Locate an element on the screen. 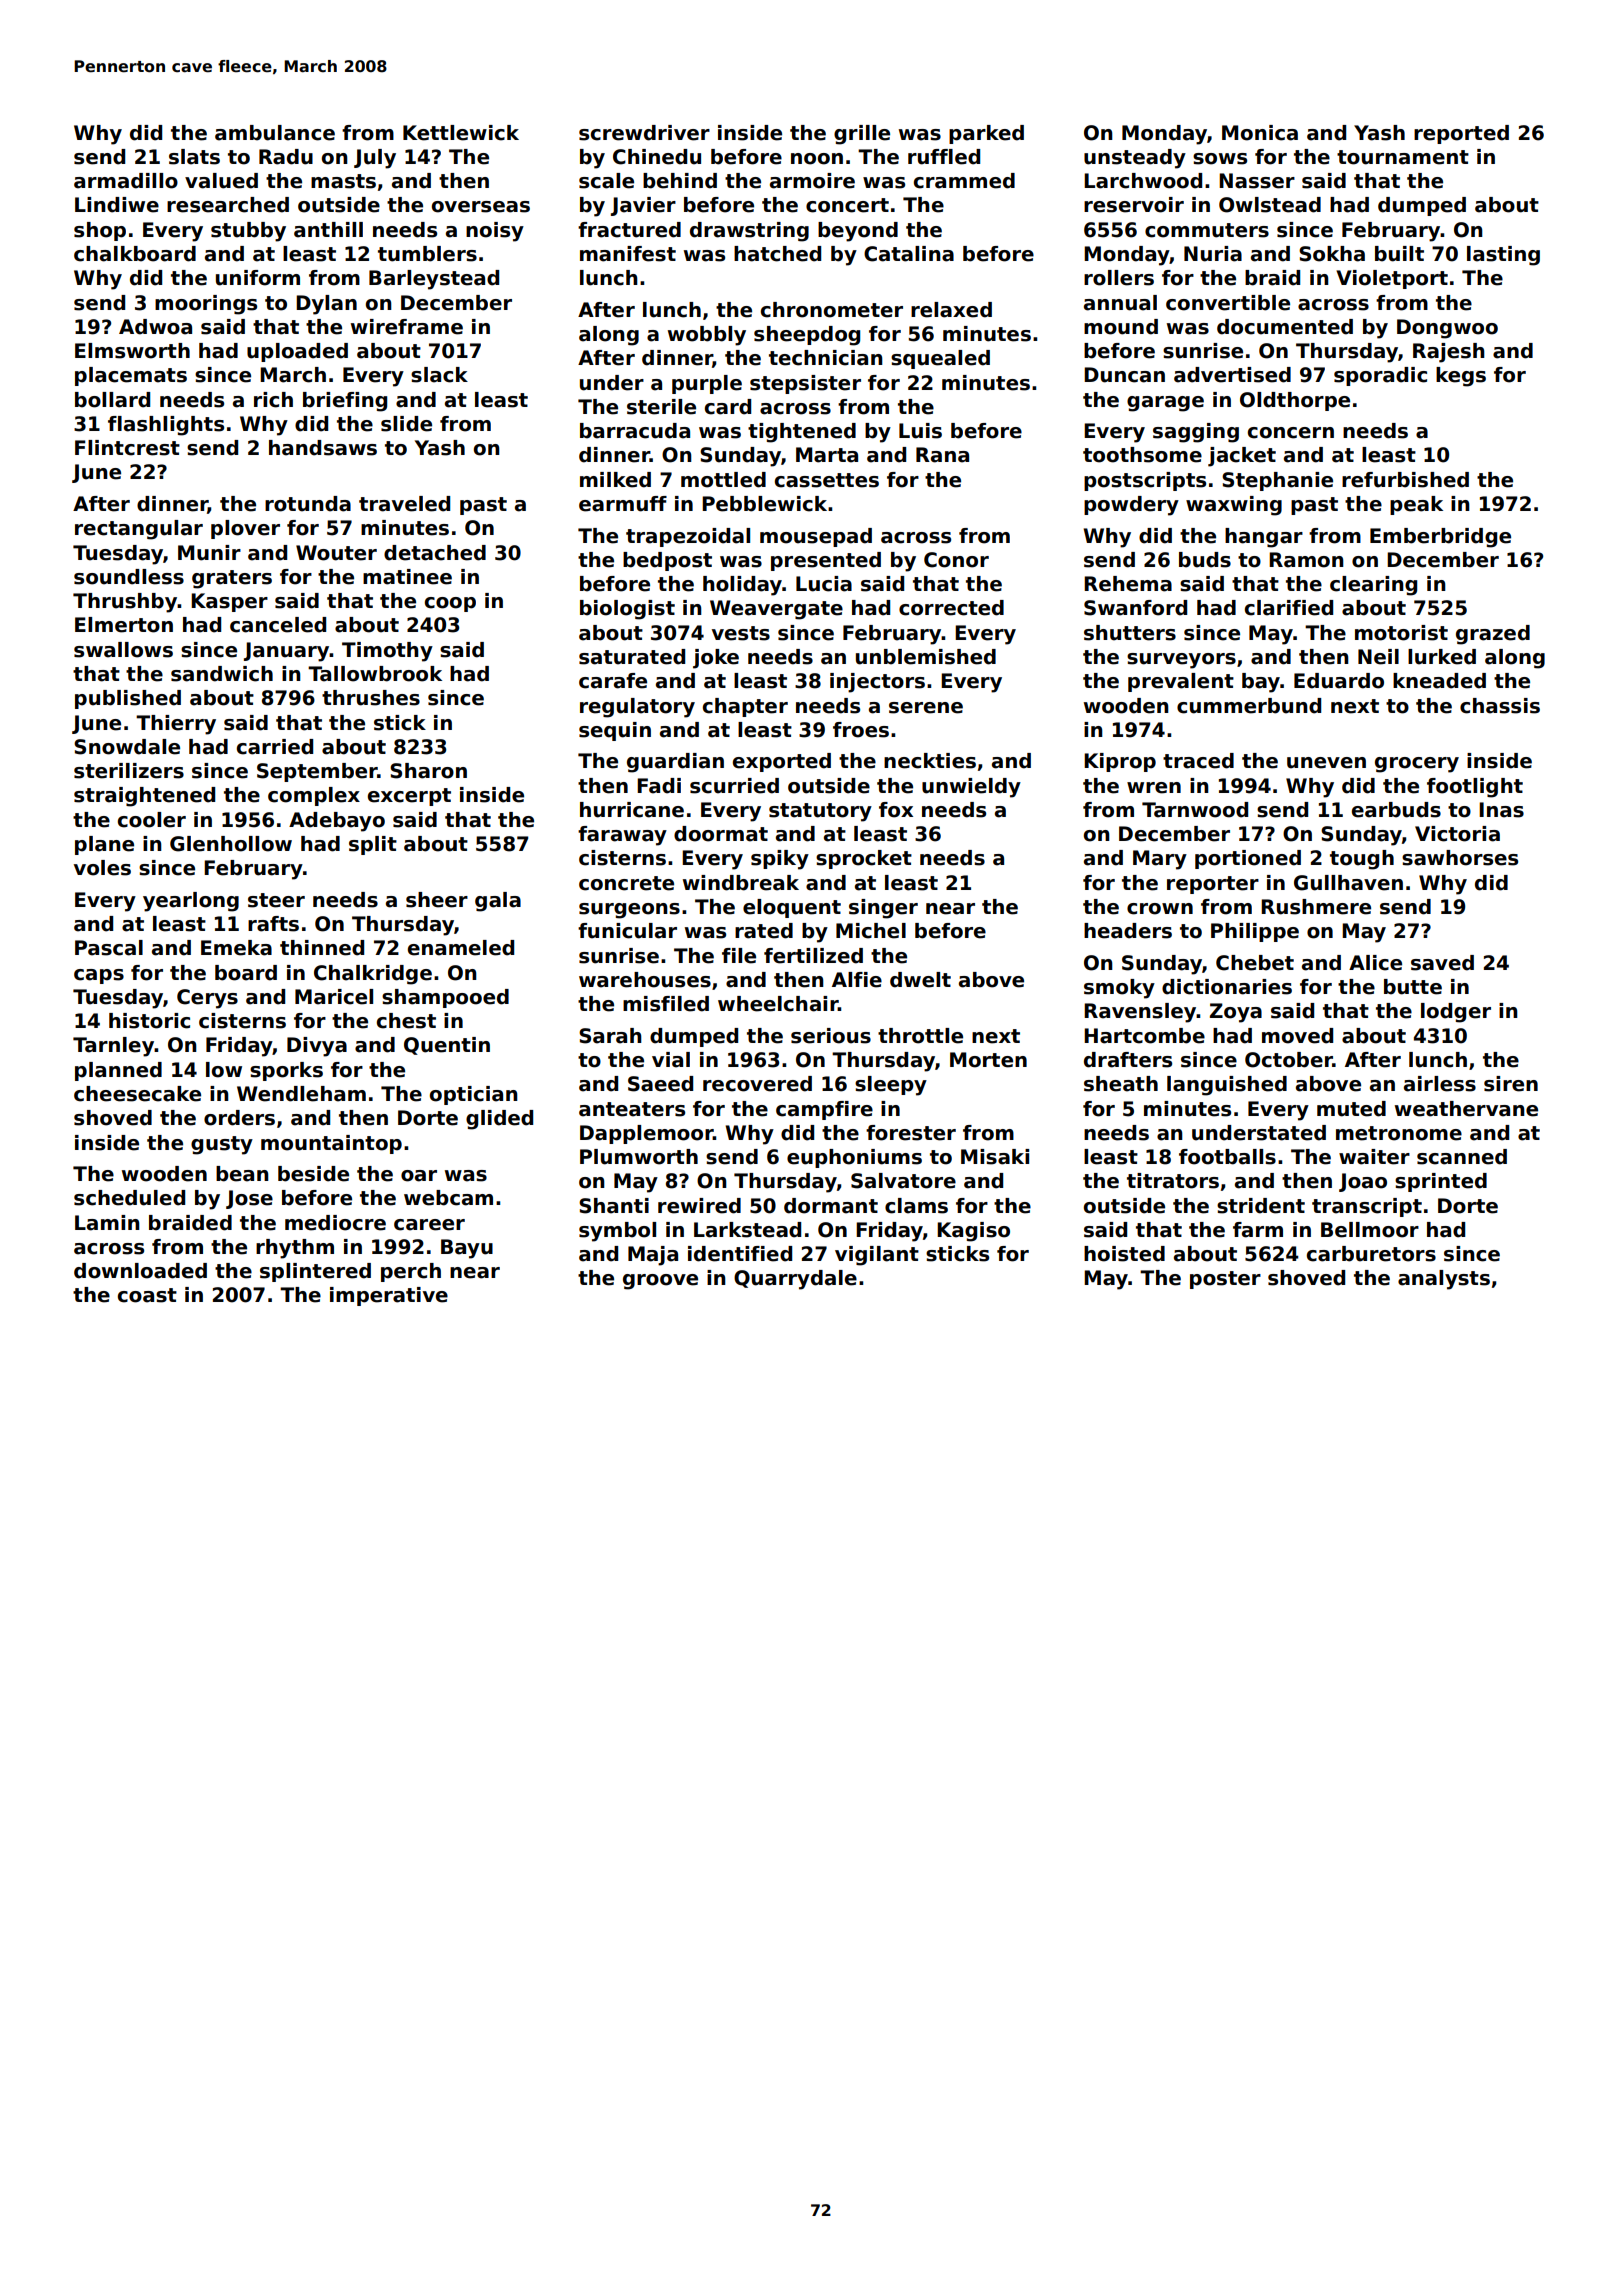 The width and height of the screenshot is (1620, 2292). Lamin is located at coordinates (107, 1223).
